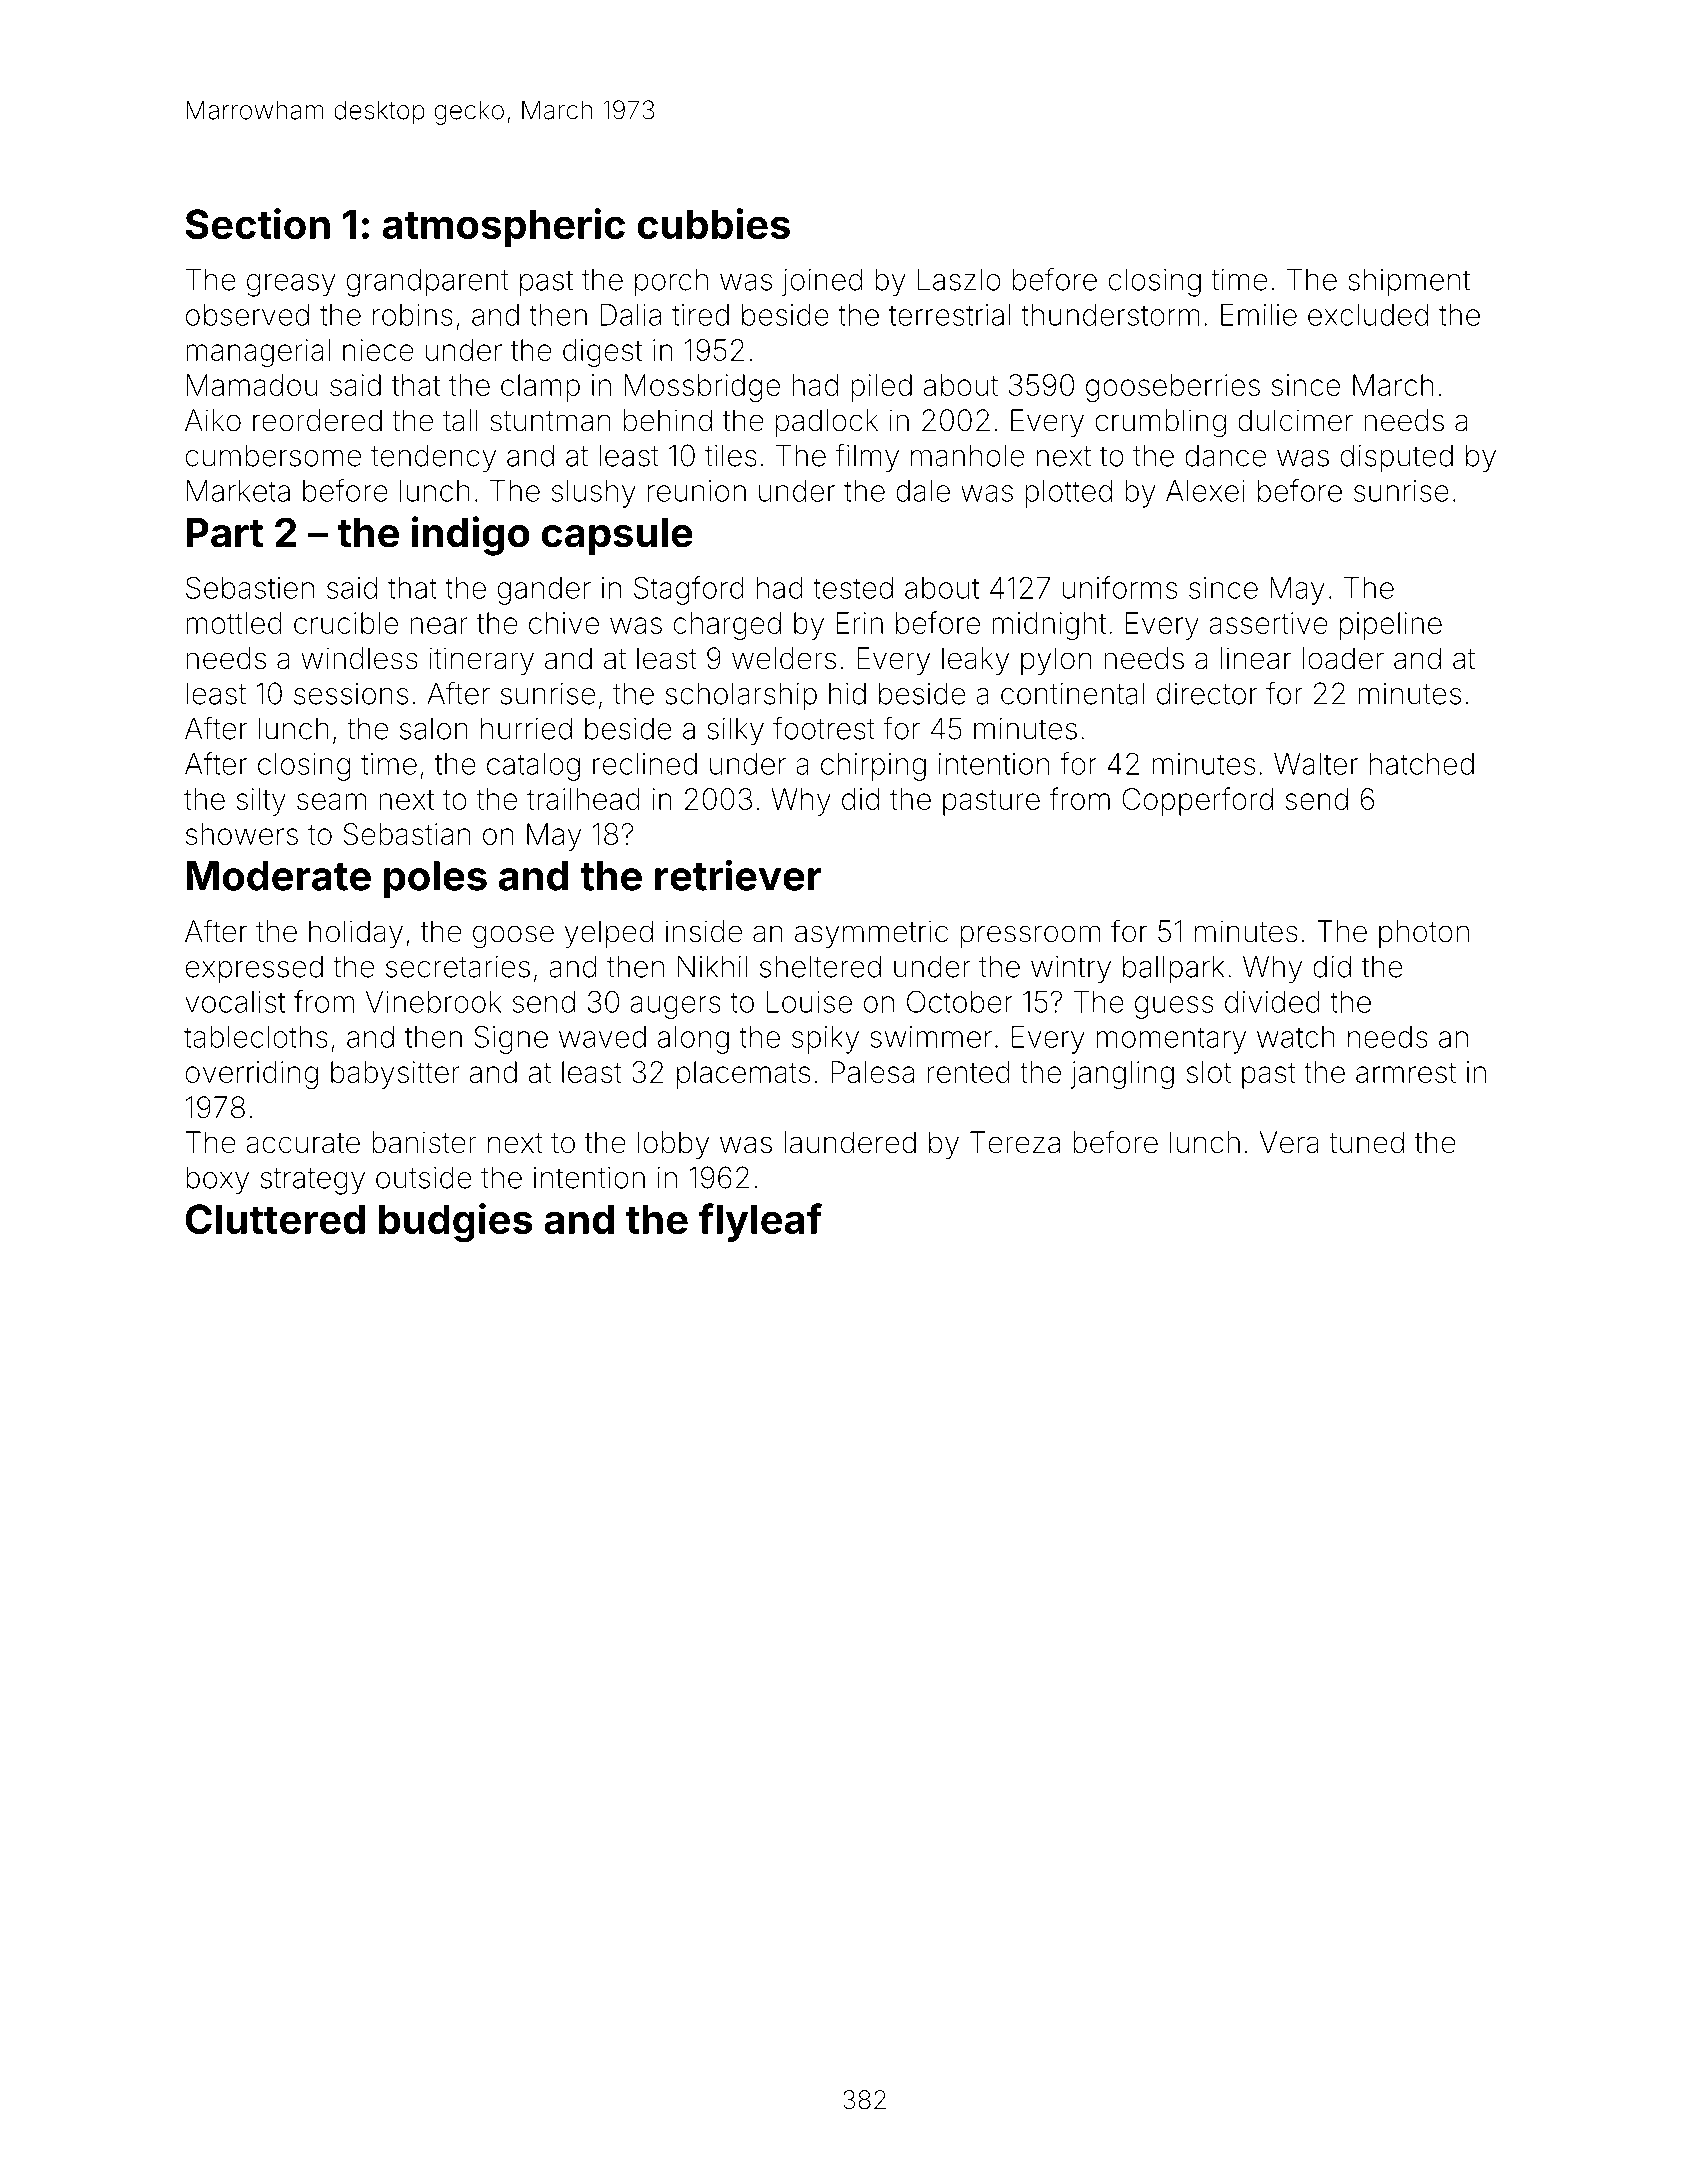  Describe the element at coordinates (760, 1222) in the screenshot. I see `flyleaf` at that location.
